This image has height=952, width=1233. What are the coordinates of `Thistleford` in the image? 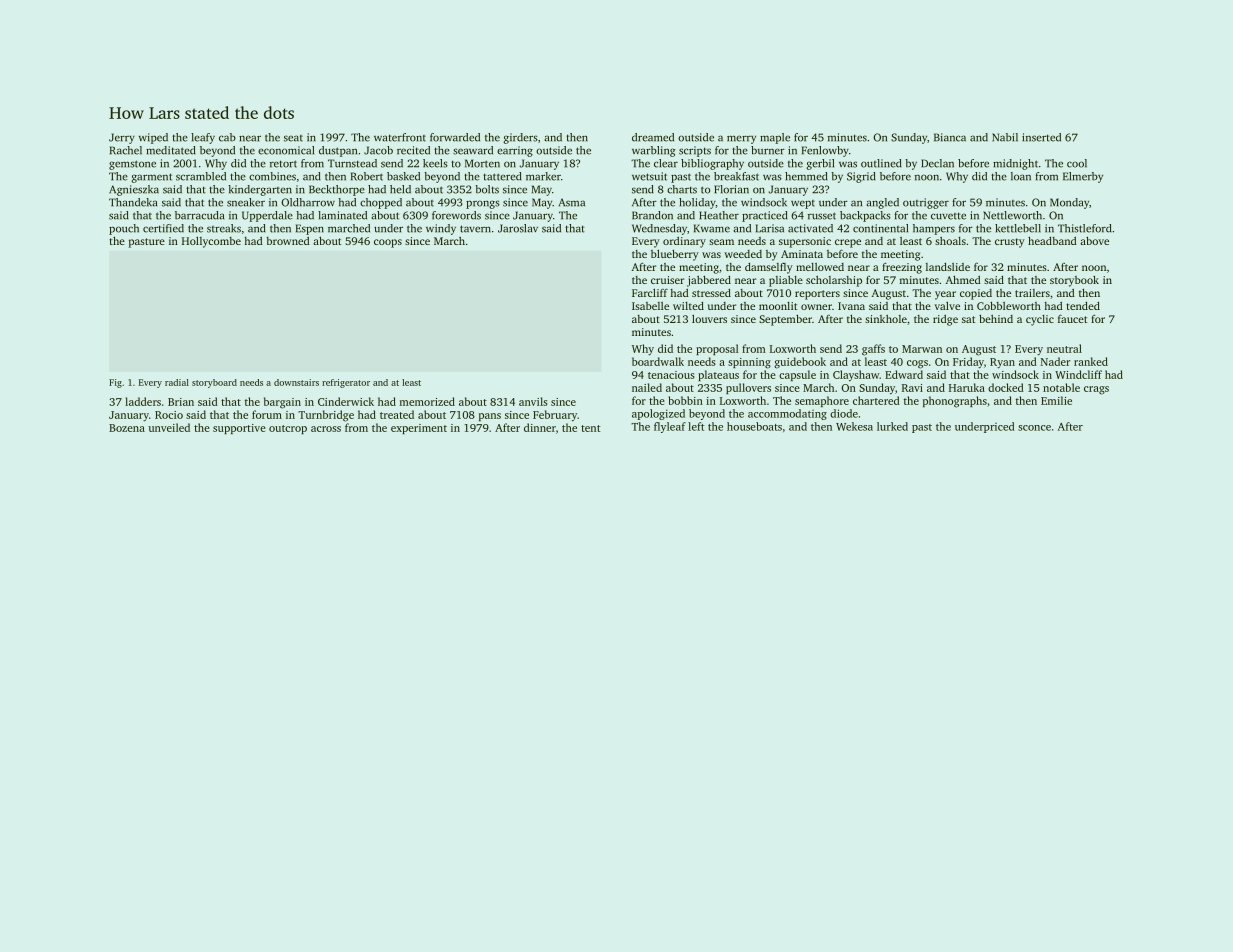 It's located at (1085, 228).
